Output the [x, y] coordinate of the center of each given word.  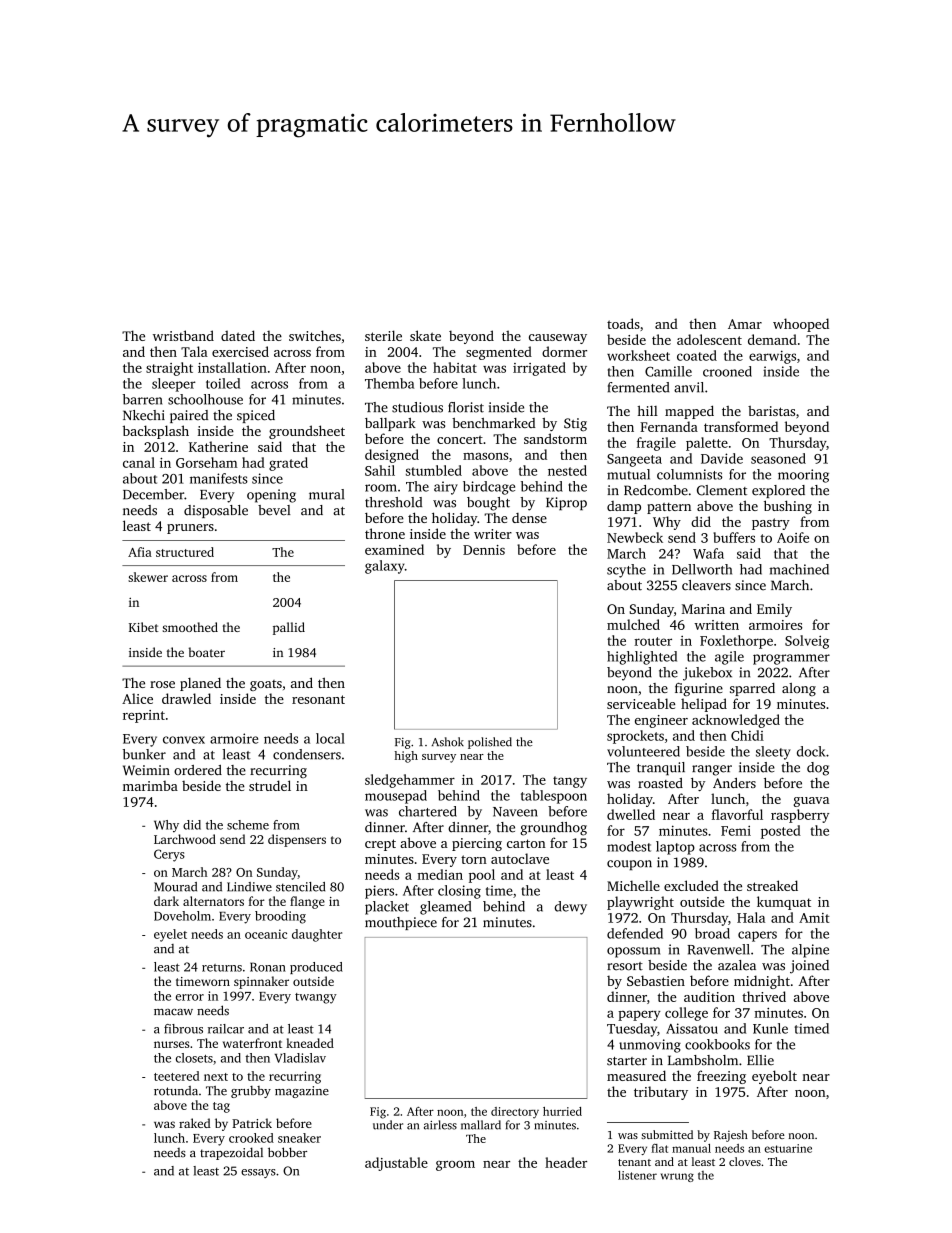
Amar [745, 324]
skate [425, 335]
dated [238, 335]
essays [258, 1173]
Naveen [515, 812]
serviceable [641, 703]
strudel [270, 785]
